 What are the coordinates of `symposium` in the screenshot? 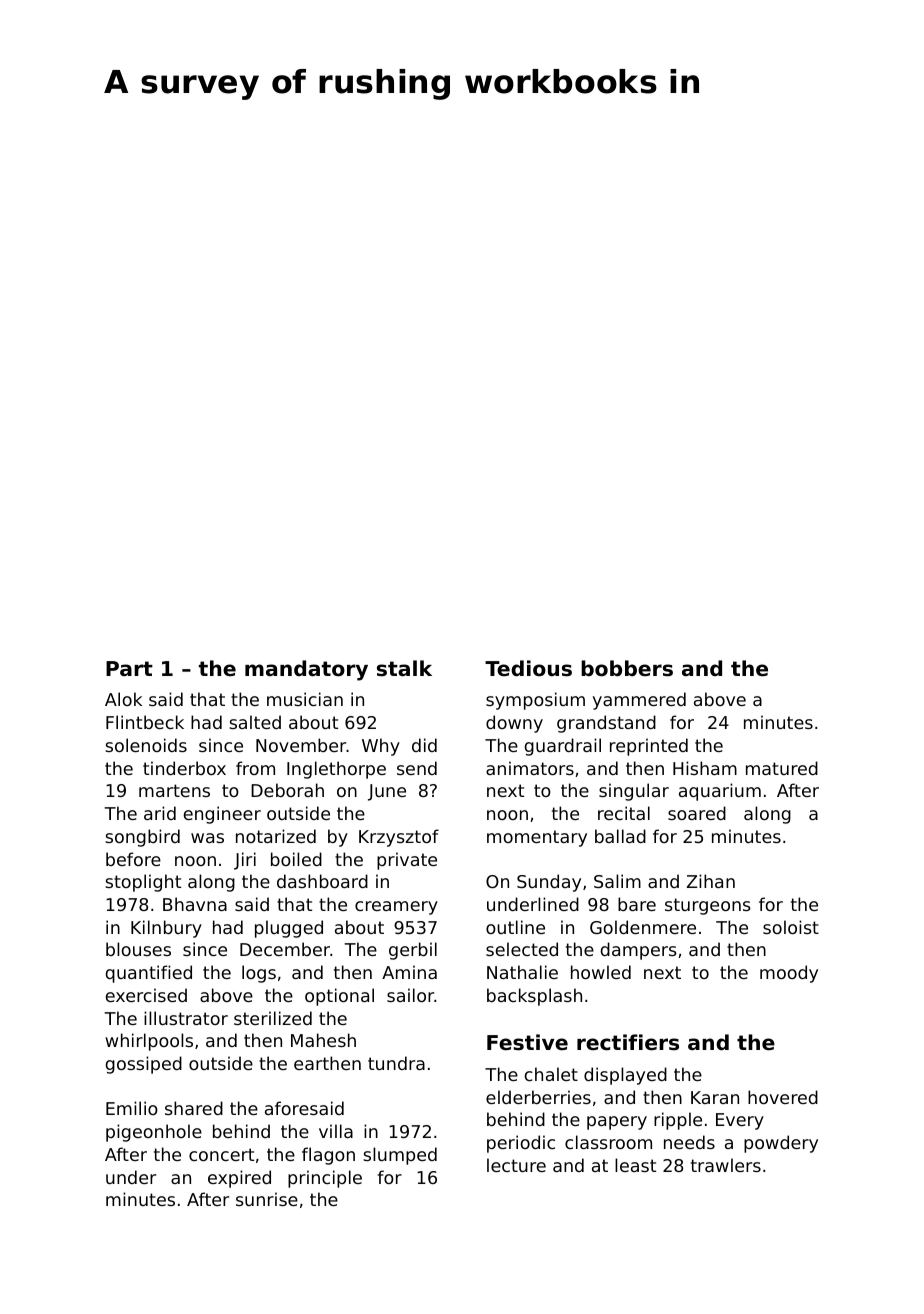 It's located at (535, 701).
